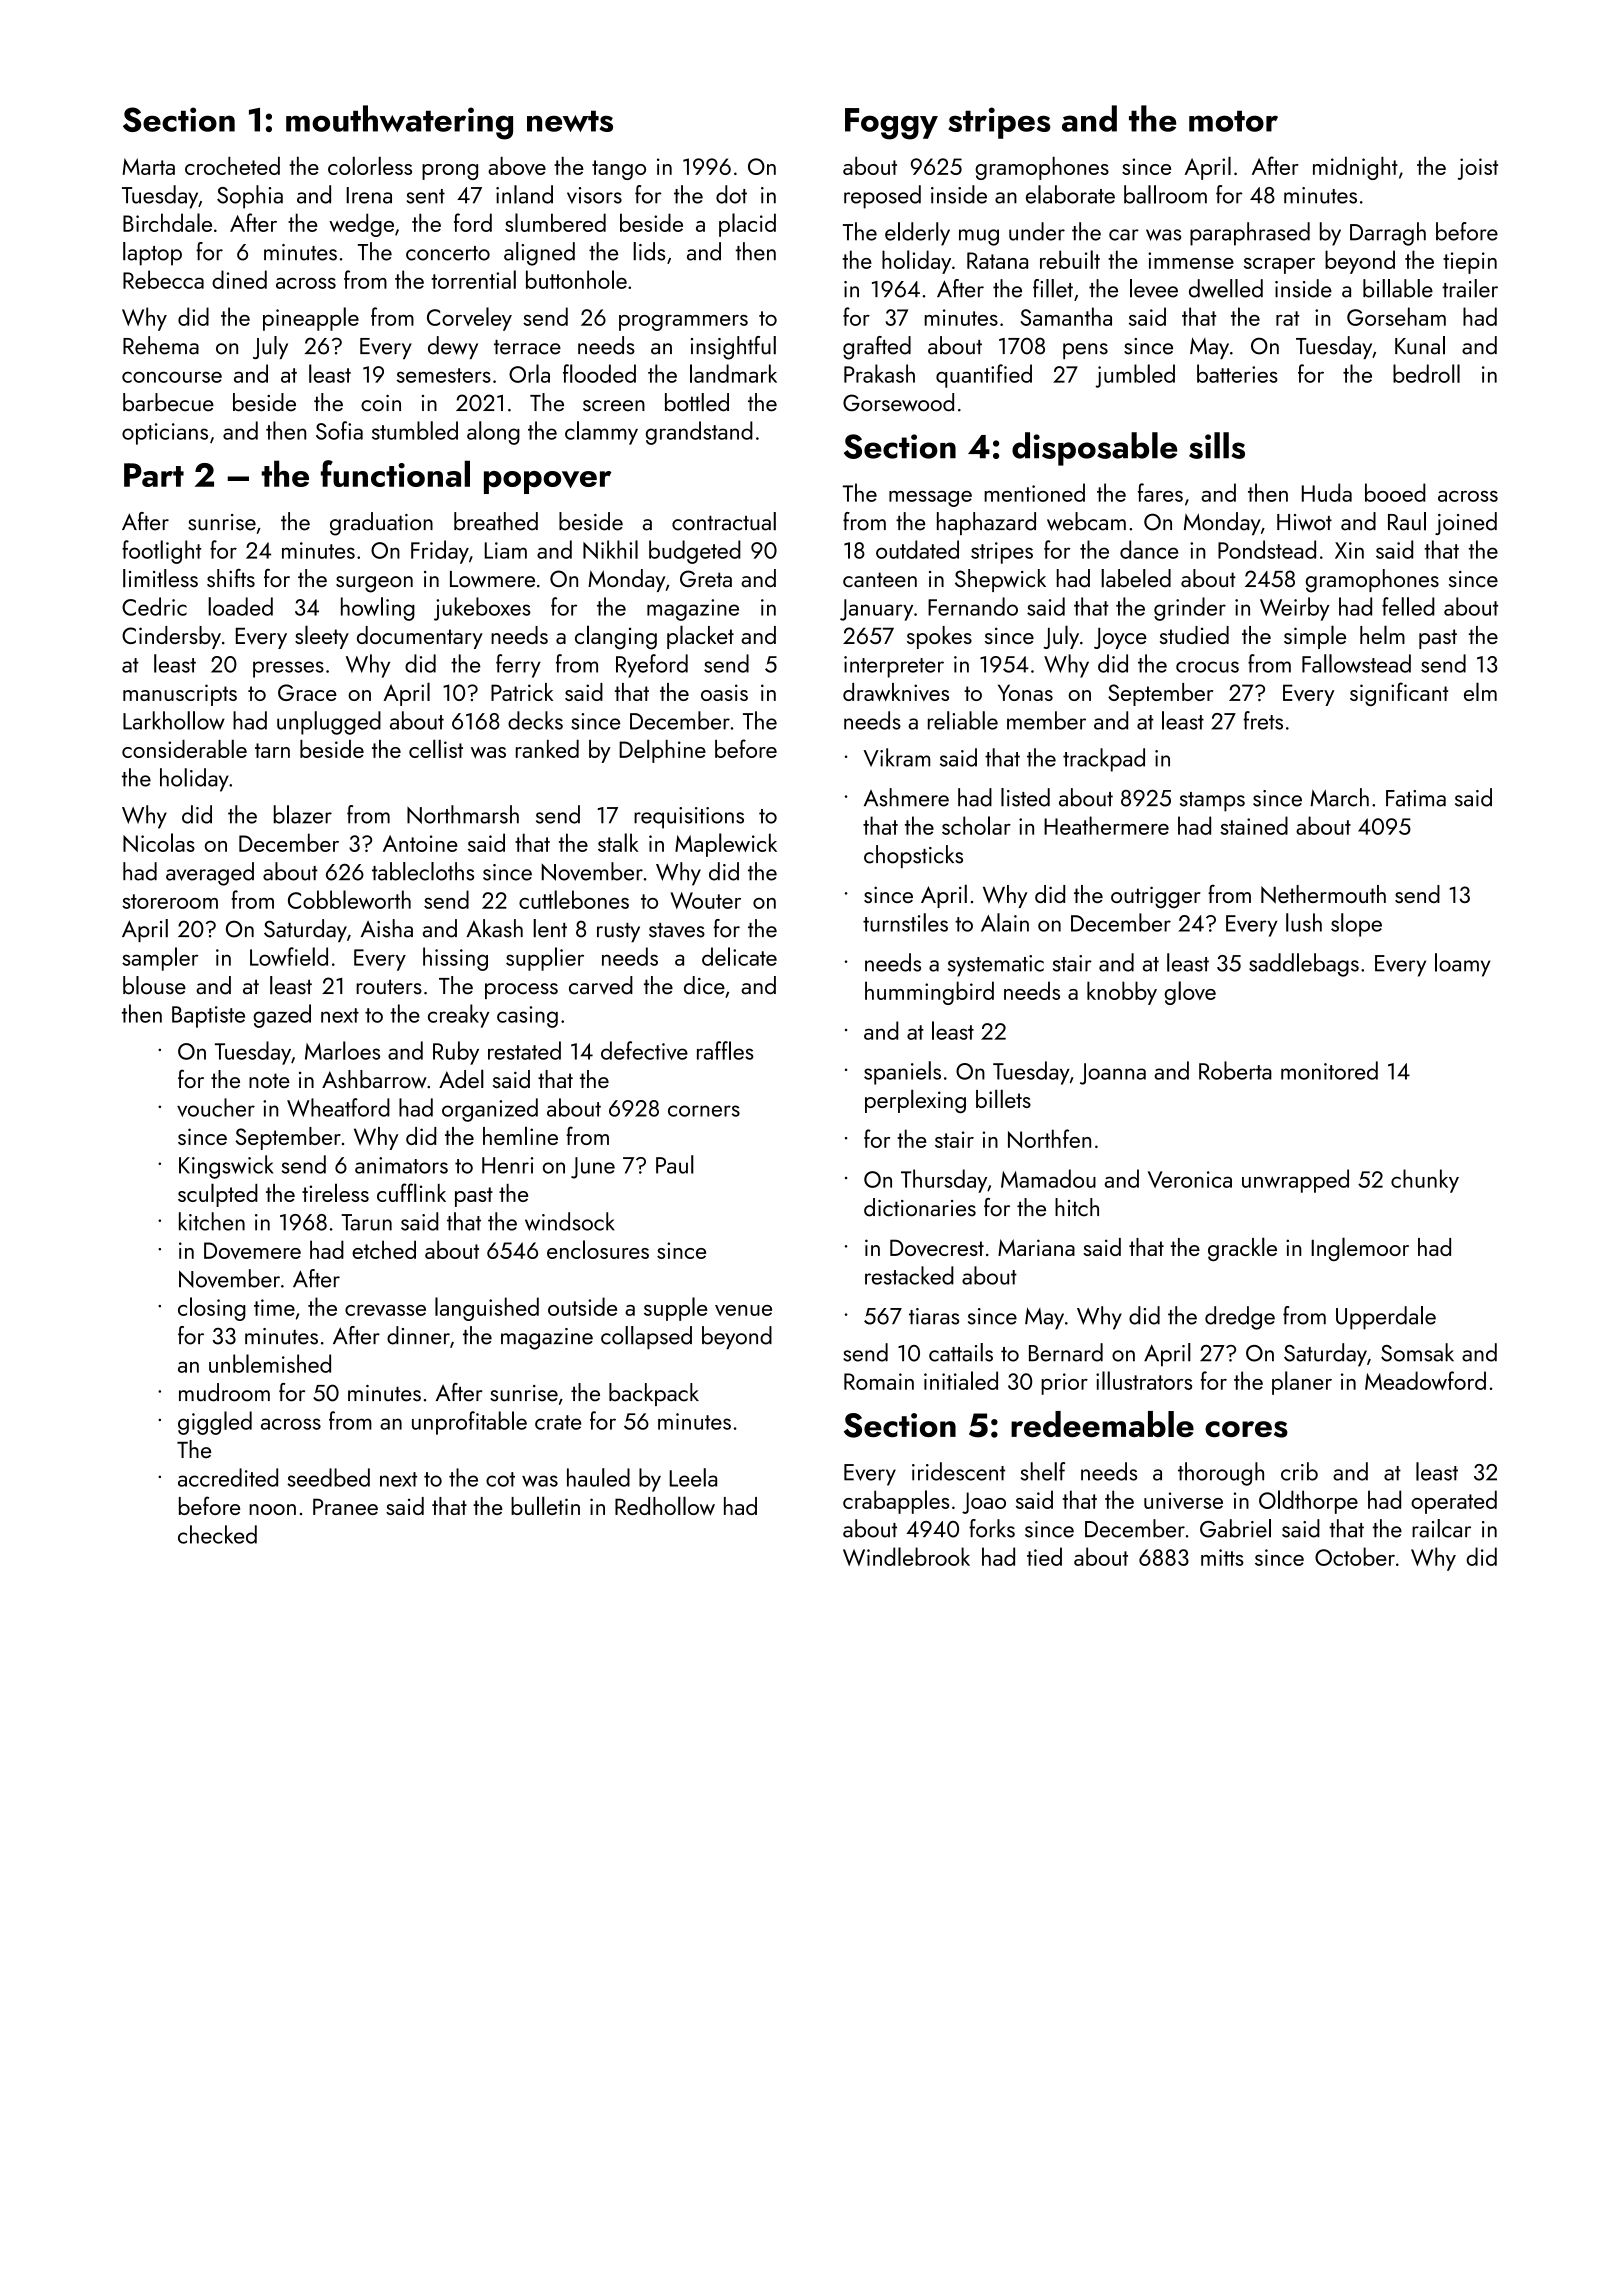 The width and height of the screenshot is (1620, 2292). Describe the element at coordinates (307, 692) in the screenshot. I see `Grace` at that location.
